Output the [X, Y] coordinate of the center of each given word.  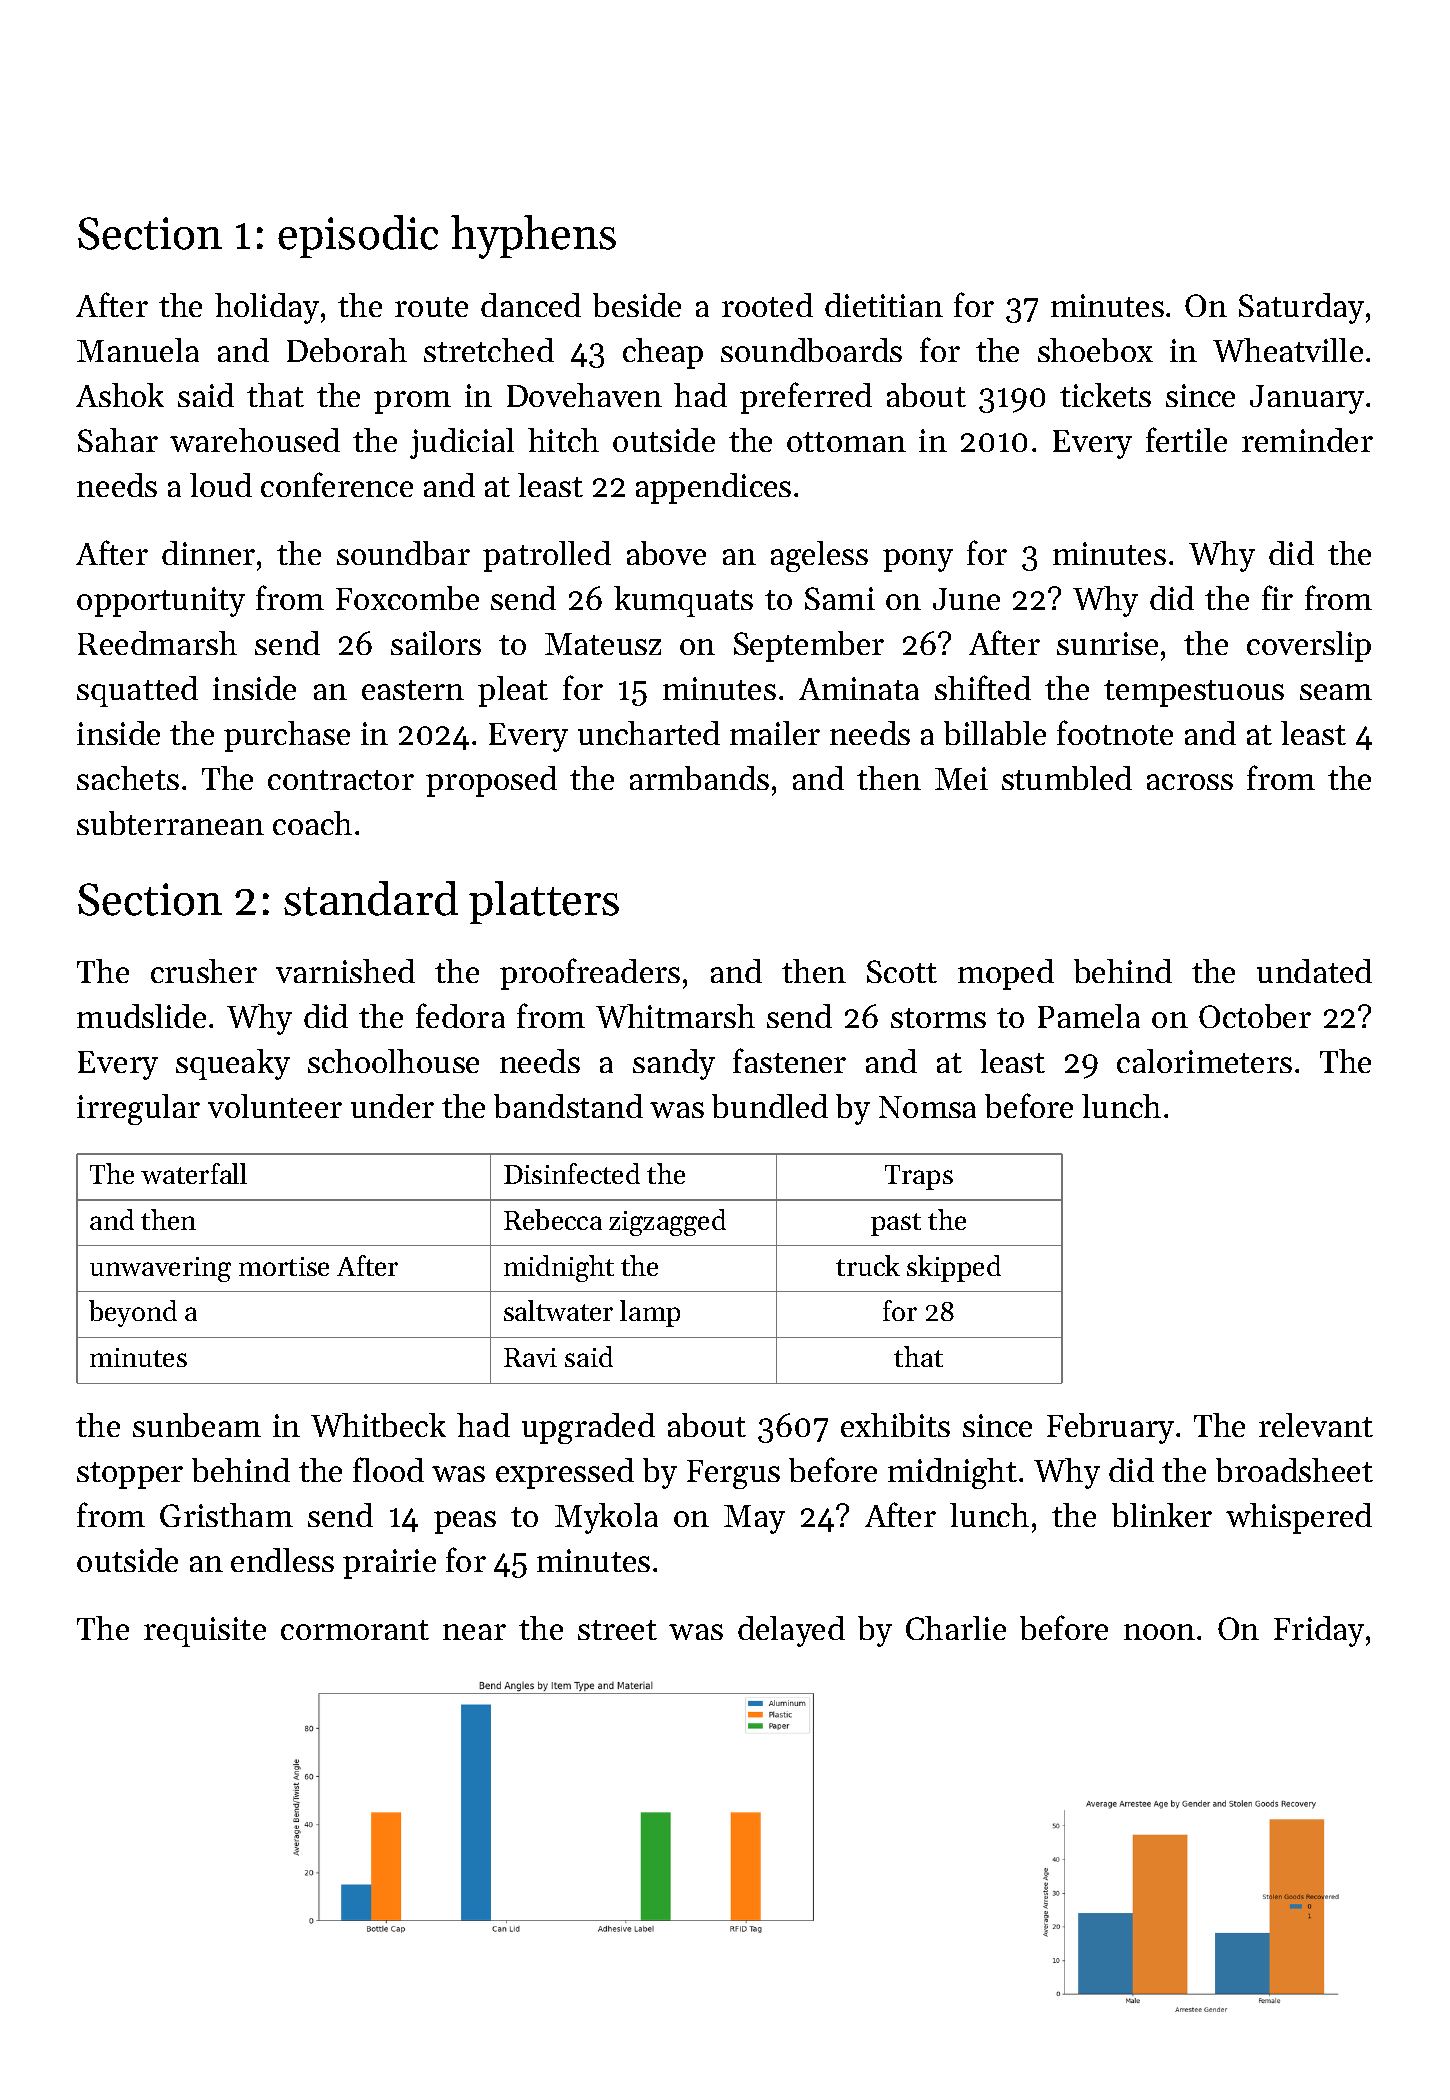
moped [1006, 974]
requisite [205, 1632]
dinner [208, 553]
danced [531, 305]
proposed [491, 781]
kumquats [683, 601]
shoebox [1095, 350]
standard [371, 898]
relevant [1316, 1425]
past [896, 1224]
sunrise [1107, 643]
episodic [358, 236]
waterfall [194, 1173]
